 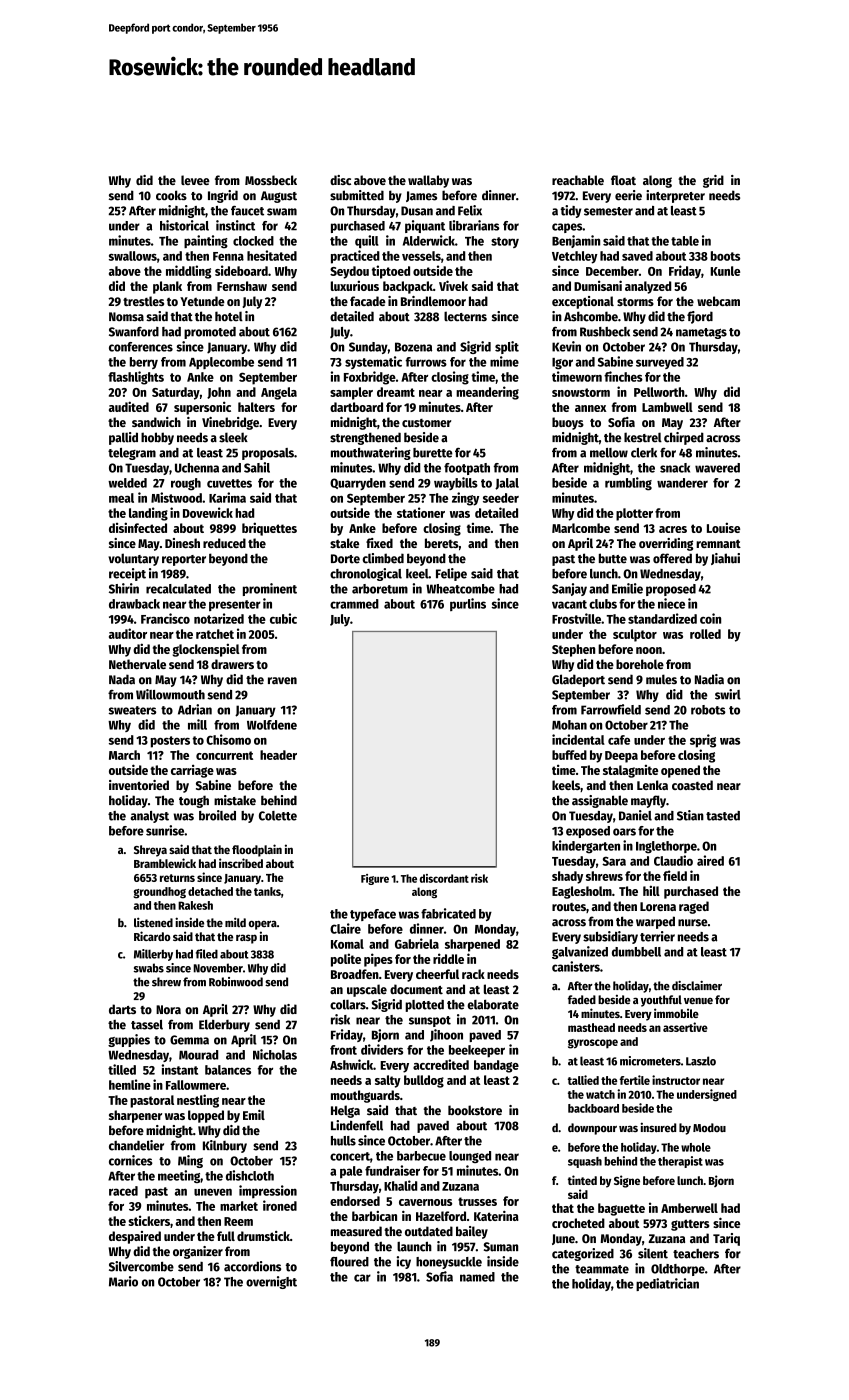 What do you see at coordinates (268, 454) in the screenshot?
I see `proposals` at bounding box center [268, 454].
